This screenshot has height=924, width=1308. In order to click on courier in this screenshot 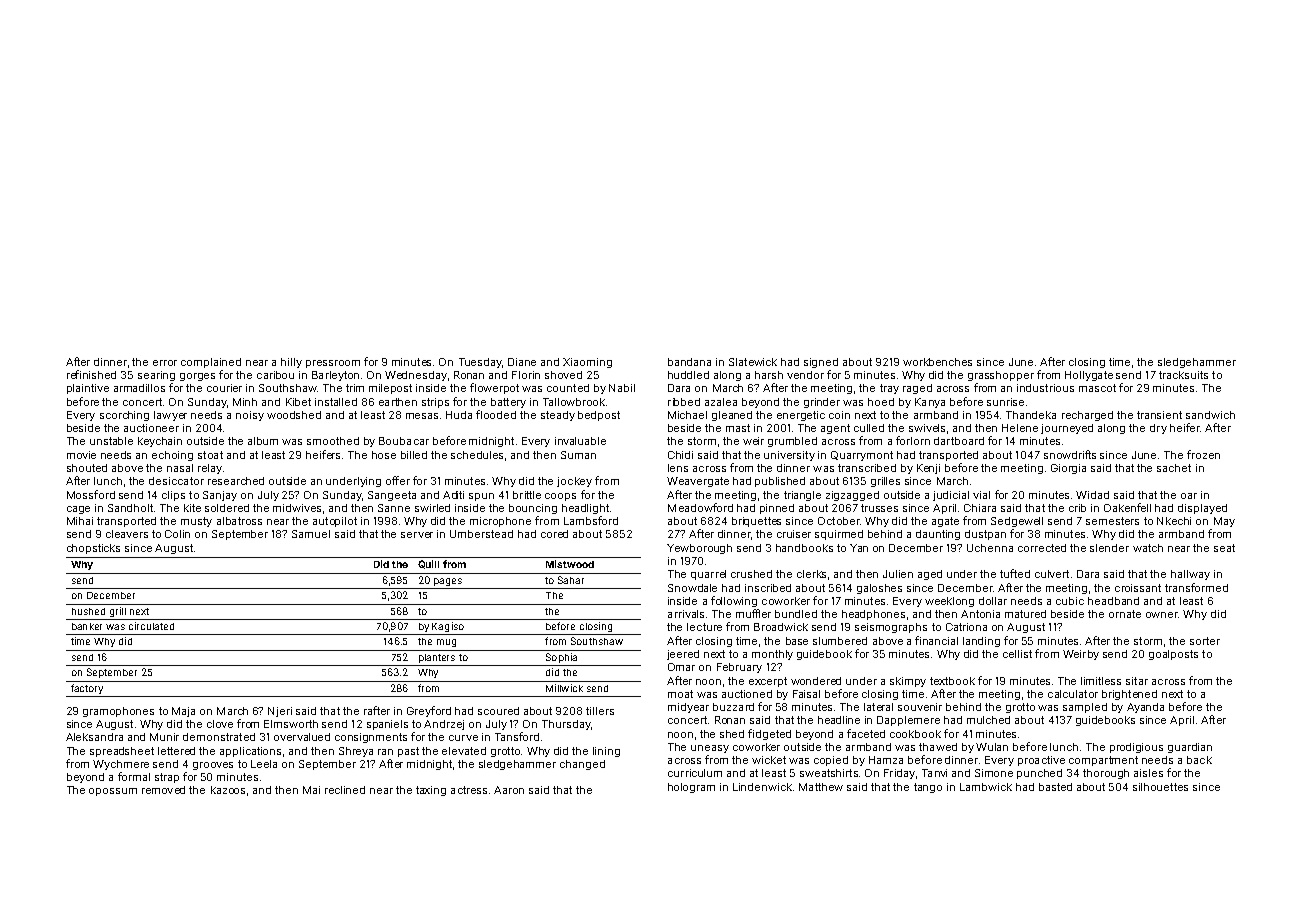, I will do `click(224, 388)`.
